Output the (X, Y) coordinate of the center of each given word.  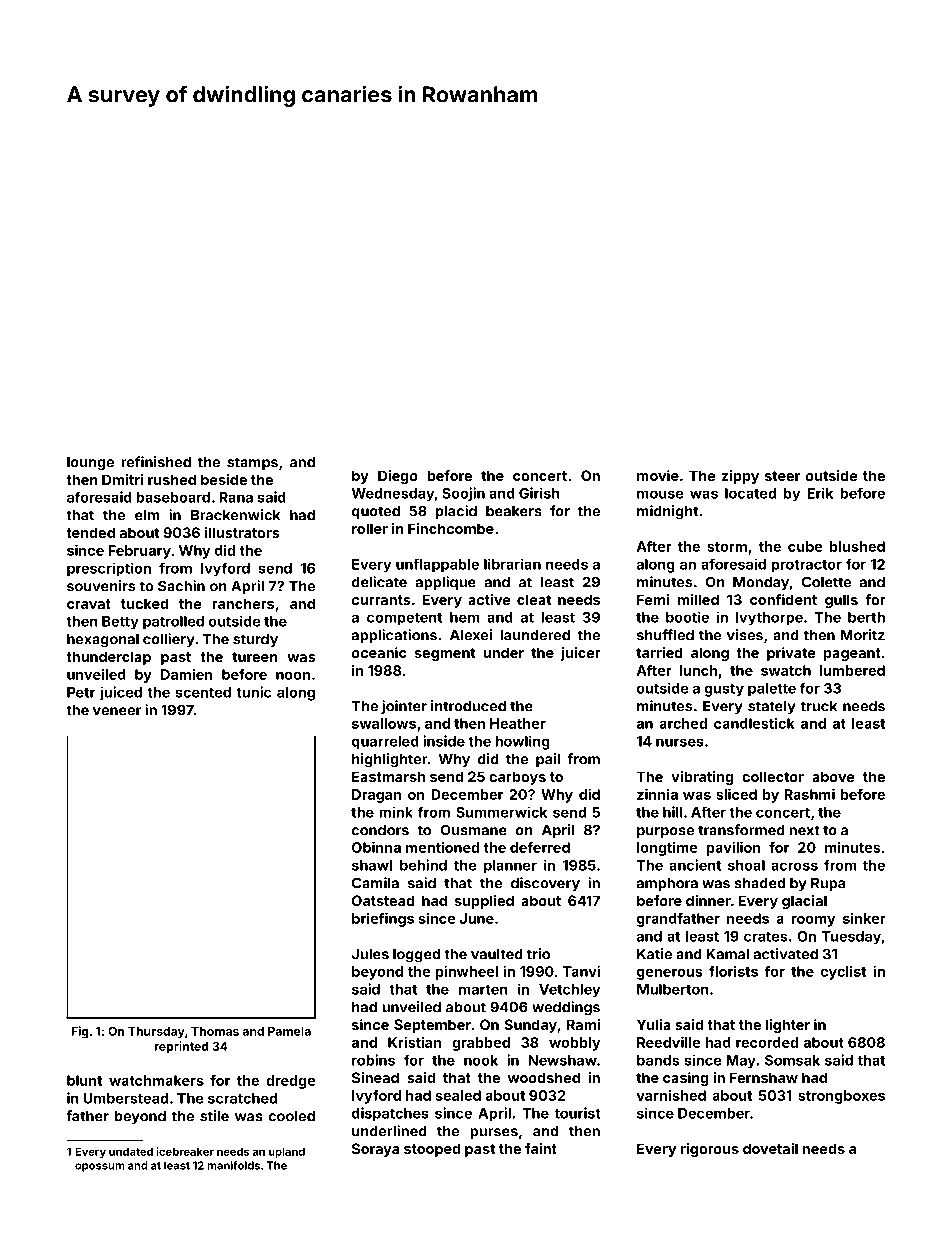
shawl (372, 865)
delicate (379, 582)
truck (819, 706)
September (432, 1026)
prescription (109, 569)
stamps (252, 463)
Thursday (156, 1033)
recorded (767, 1042)
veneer (117, 711)
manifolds (233, 1165)
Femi (653, 599)
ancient (695, 865)
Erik (820, 493)
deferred (540, 847)
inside (444, 741)
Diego (398, 477)
